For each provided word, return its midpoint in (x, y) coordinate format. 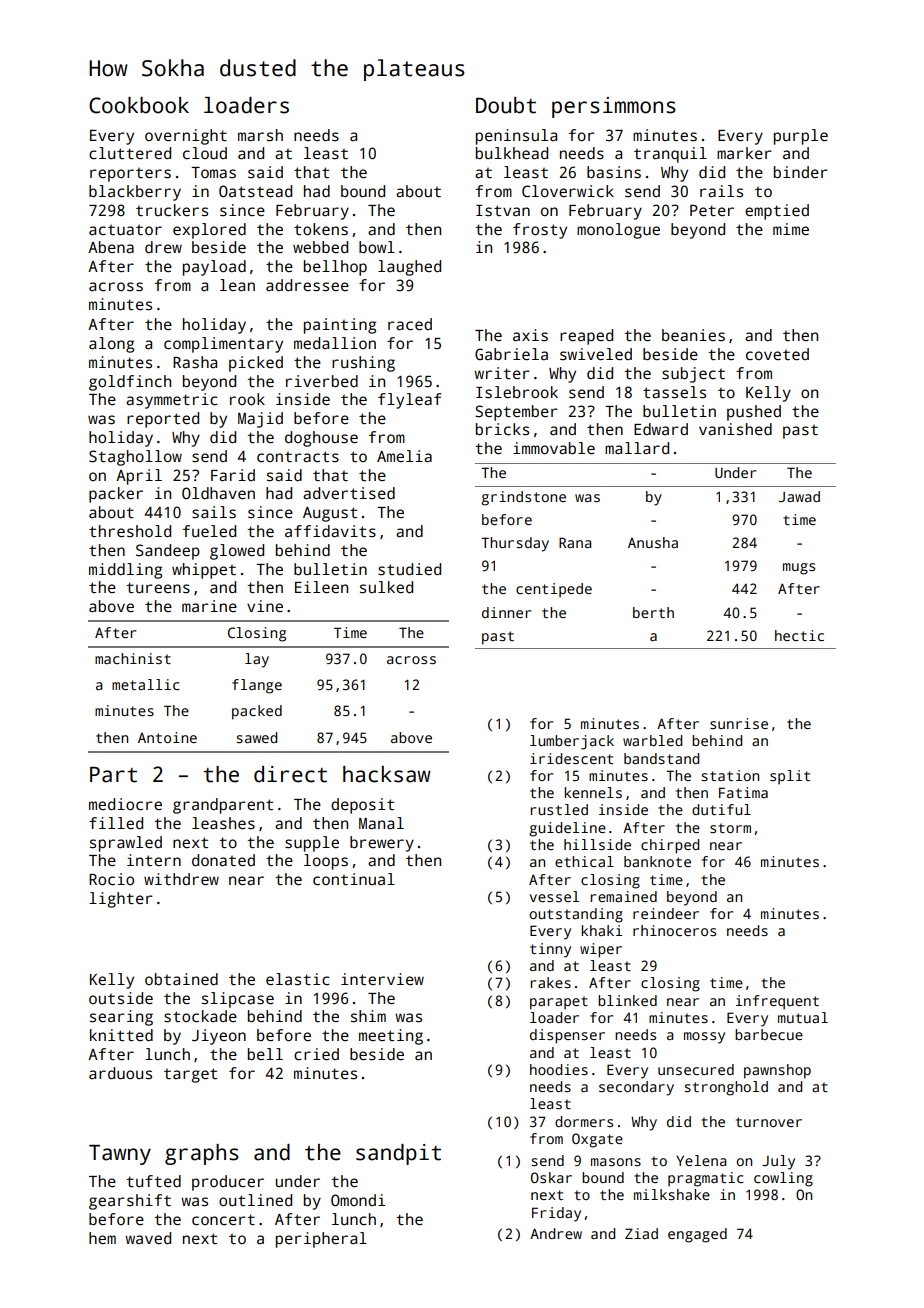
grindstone (523, 498)
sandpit (398, 1154)
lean (237, 285)
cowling (783, 1179)
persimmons (614, 107)
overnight (186, 137)
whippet (204, 571)
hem (102, 1238)
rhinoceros (674, 930)
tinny (550, 950)
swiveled (596, 354)
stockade (200, 1016)
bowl (377, 247)
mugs (799, 569)
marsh (260, 135)
